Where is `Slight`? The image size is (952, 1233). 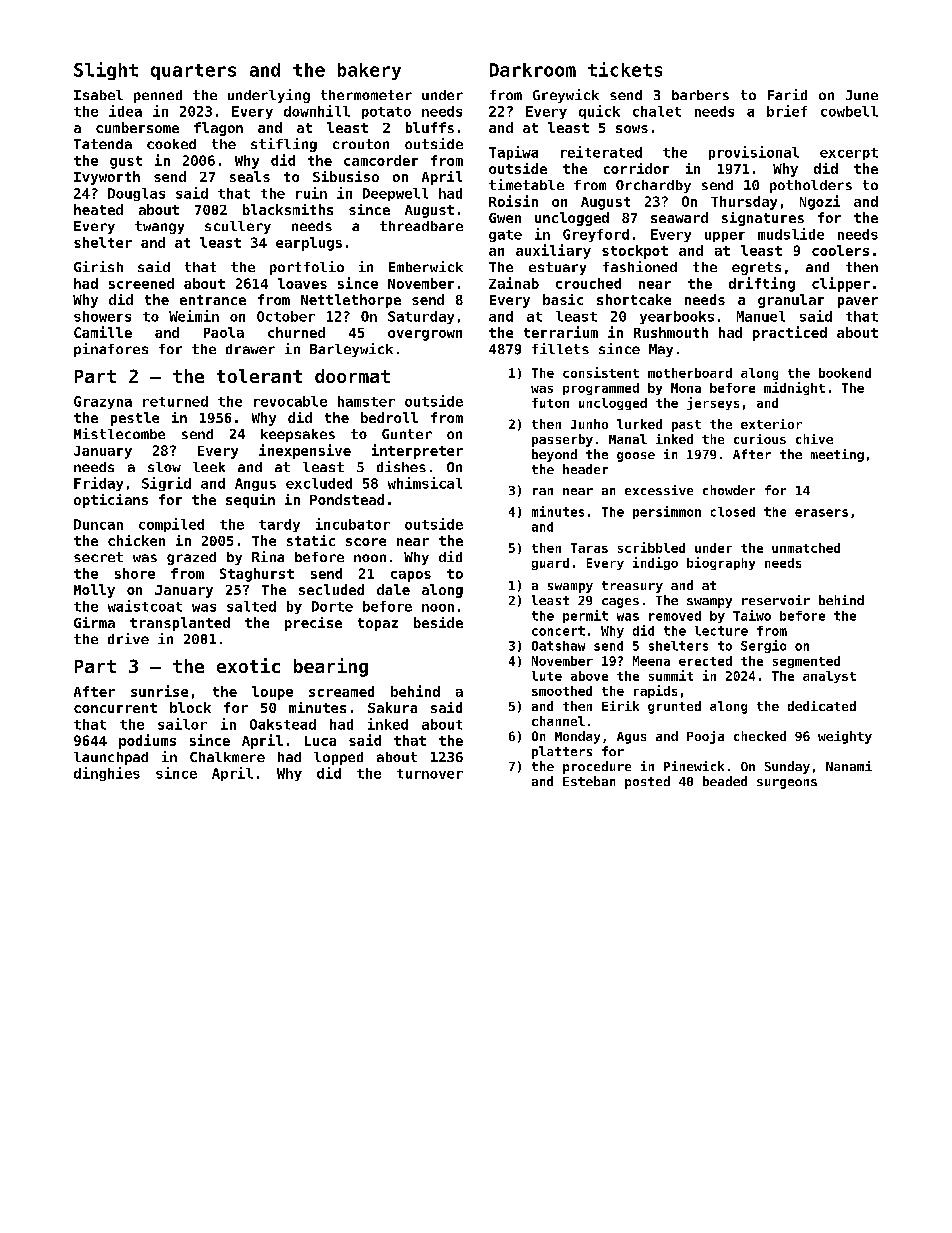 Slight is located at coordinates (106, 71).
